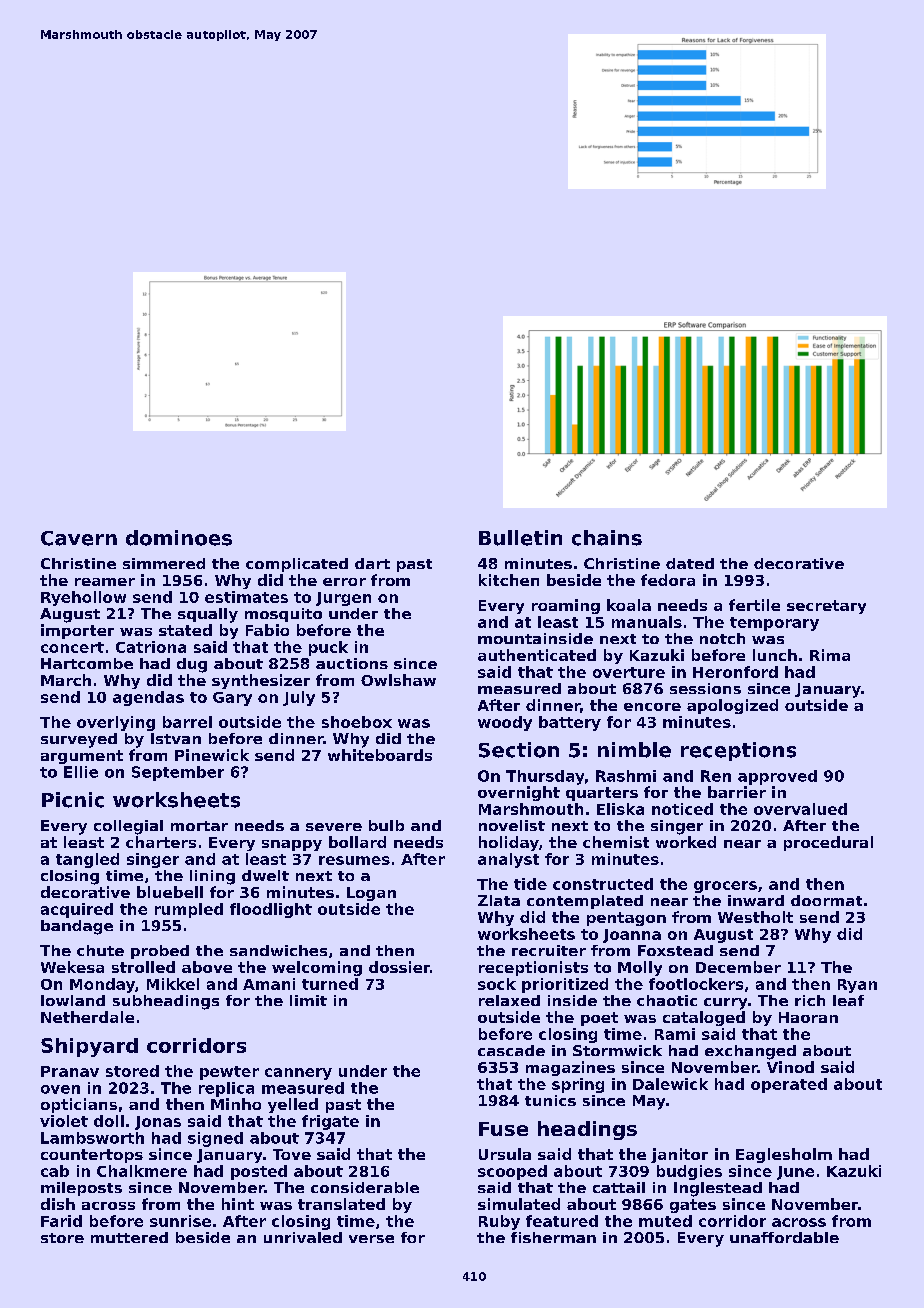 The image size is (924, 1308). I want to click on Dalewick, so click(670, 1084).
